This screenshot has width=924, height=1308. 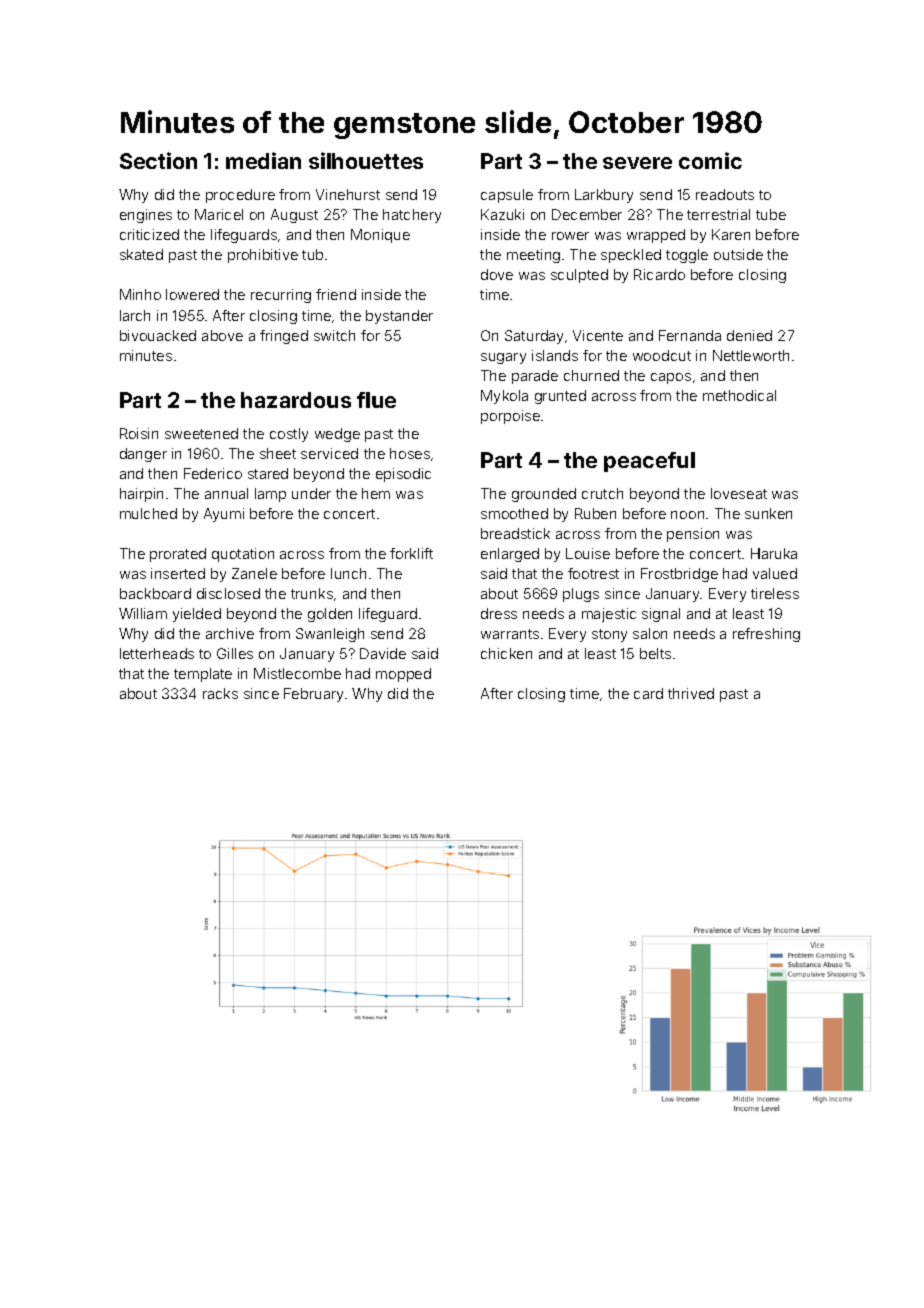 I want to click on silhouettes, so click(x=366, y=160).
